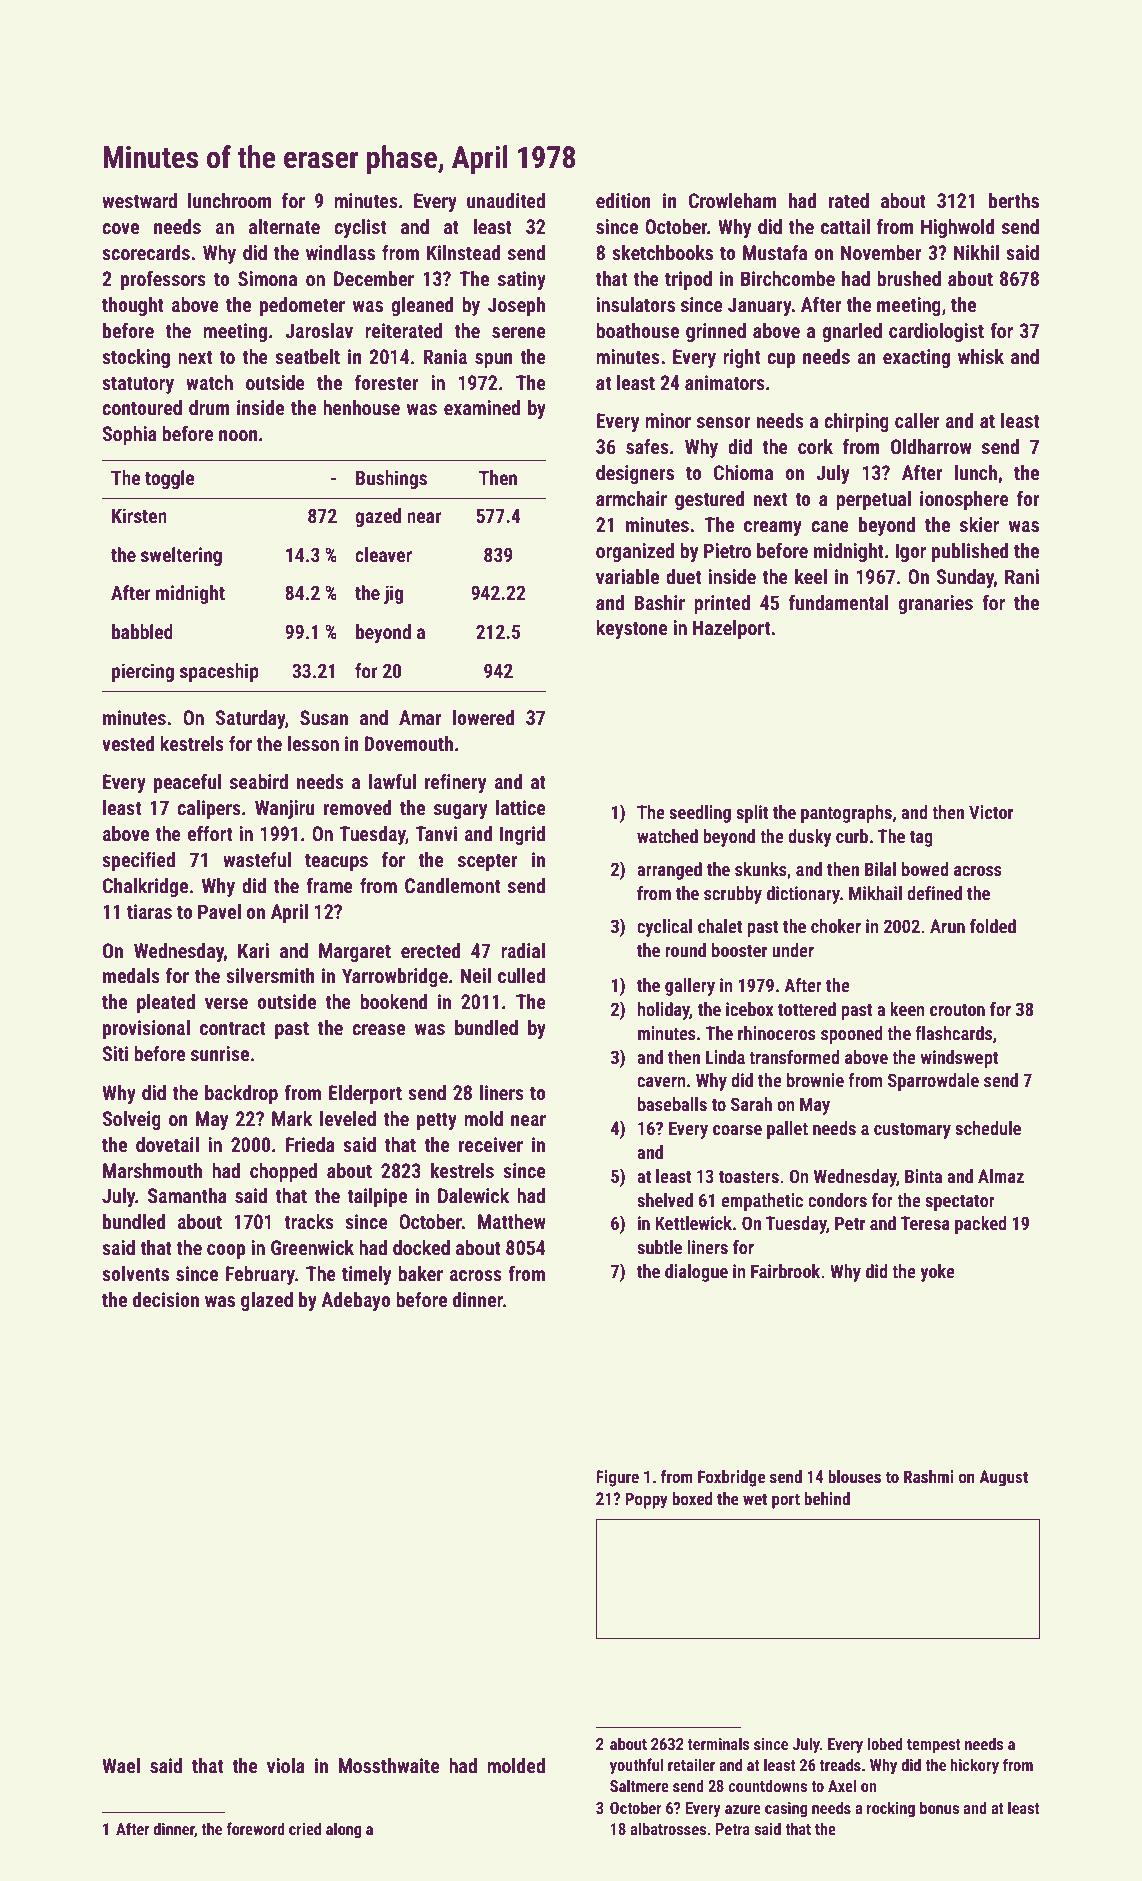 Image resolution: width=1142 pixels, height=1881 pixels. What do you see at coordinates (991, 812) in the screenshot?
I see `Victor` at bounding box center [991, 812].
